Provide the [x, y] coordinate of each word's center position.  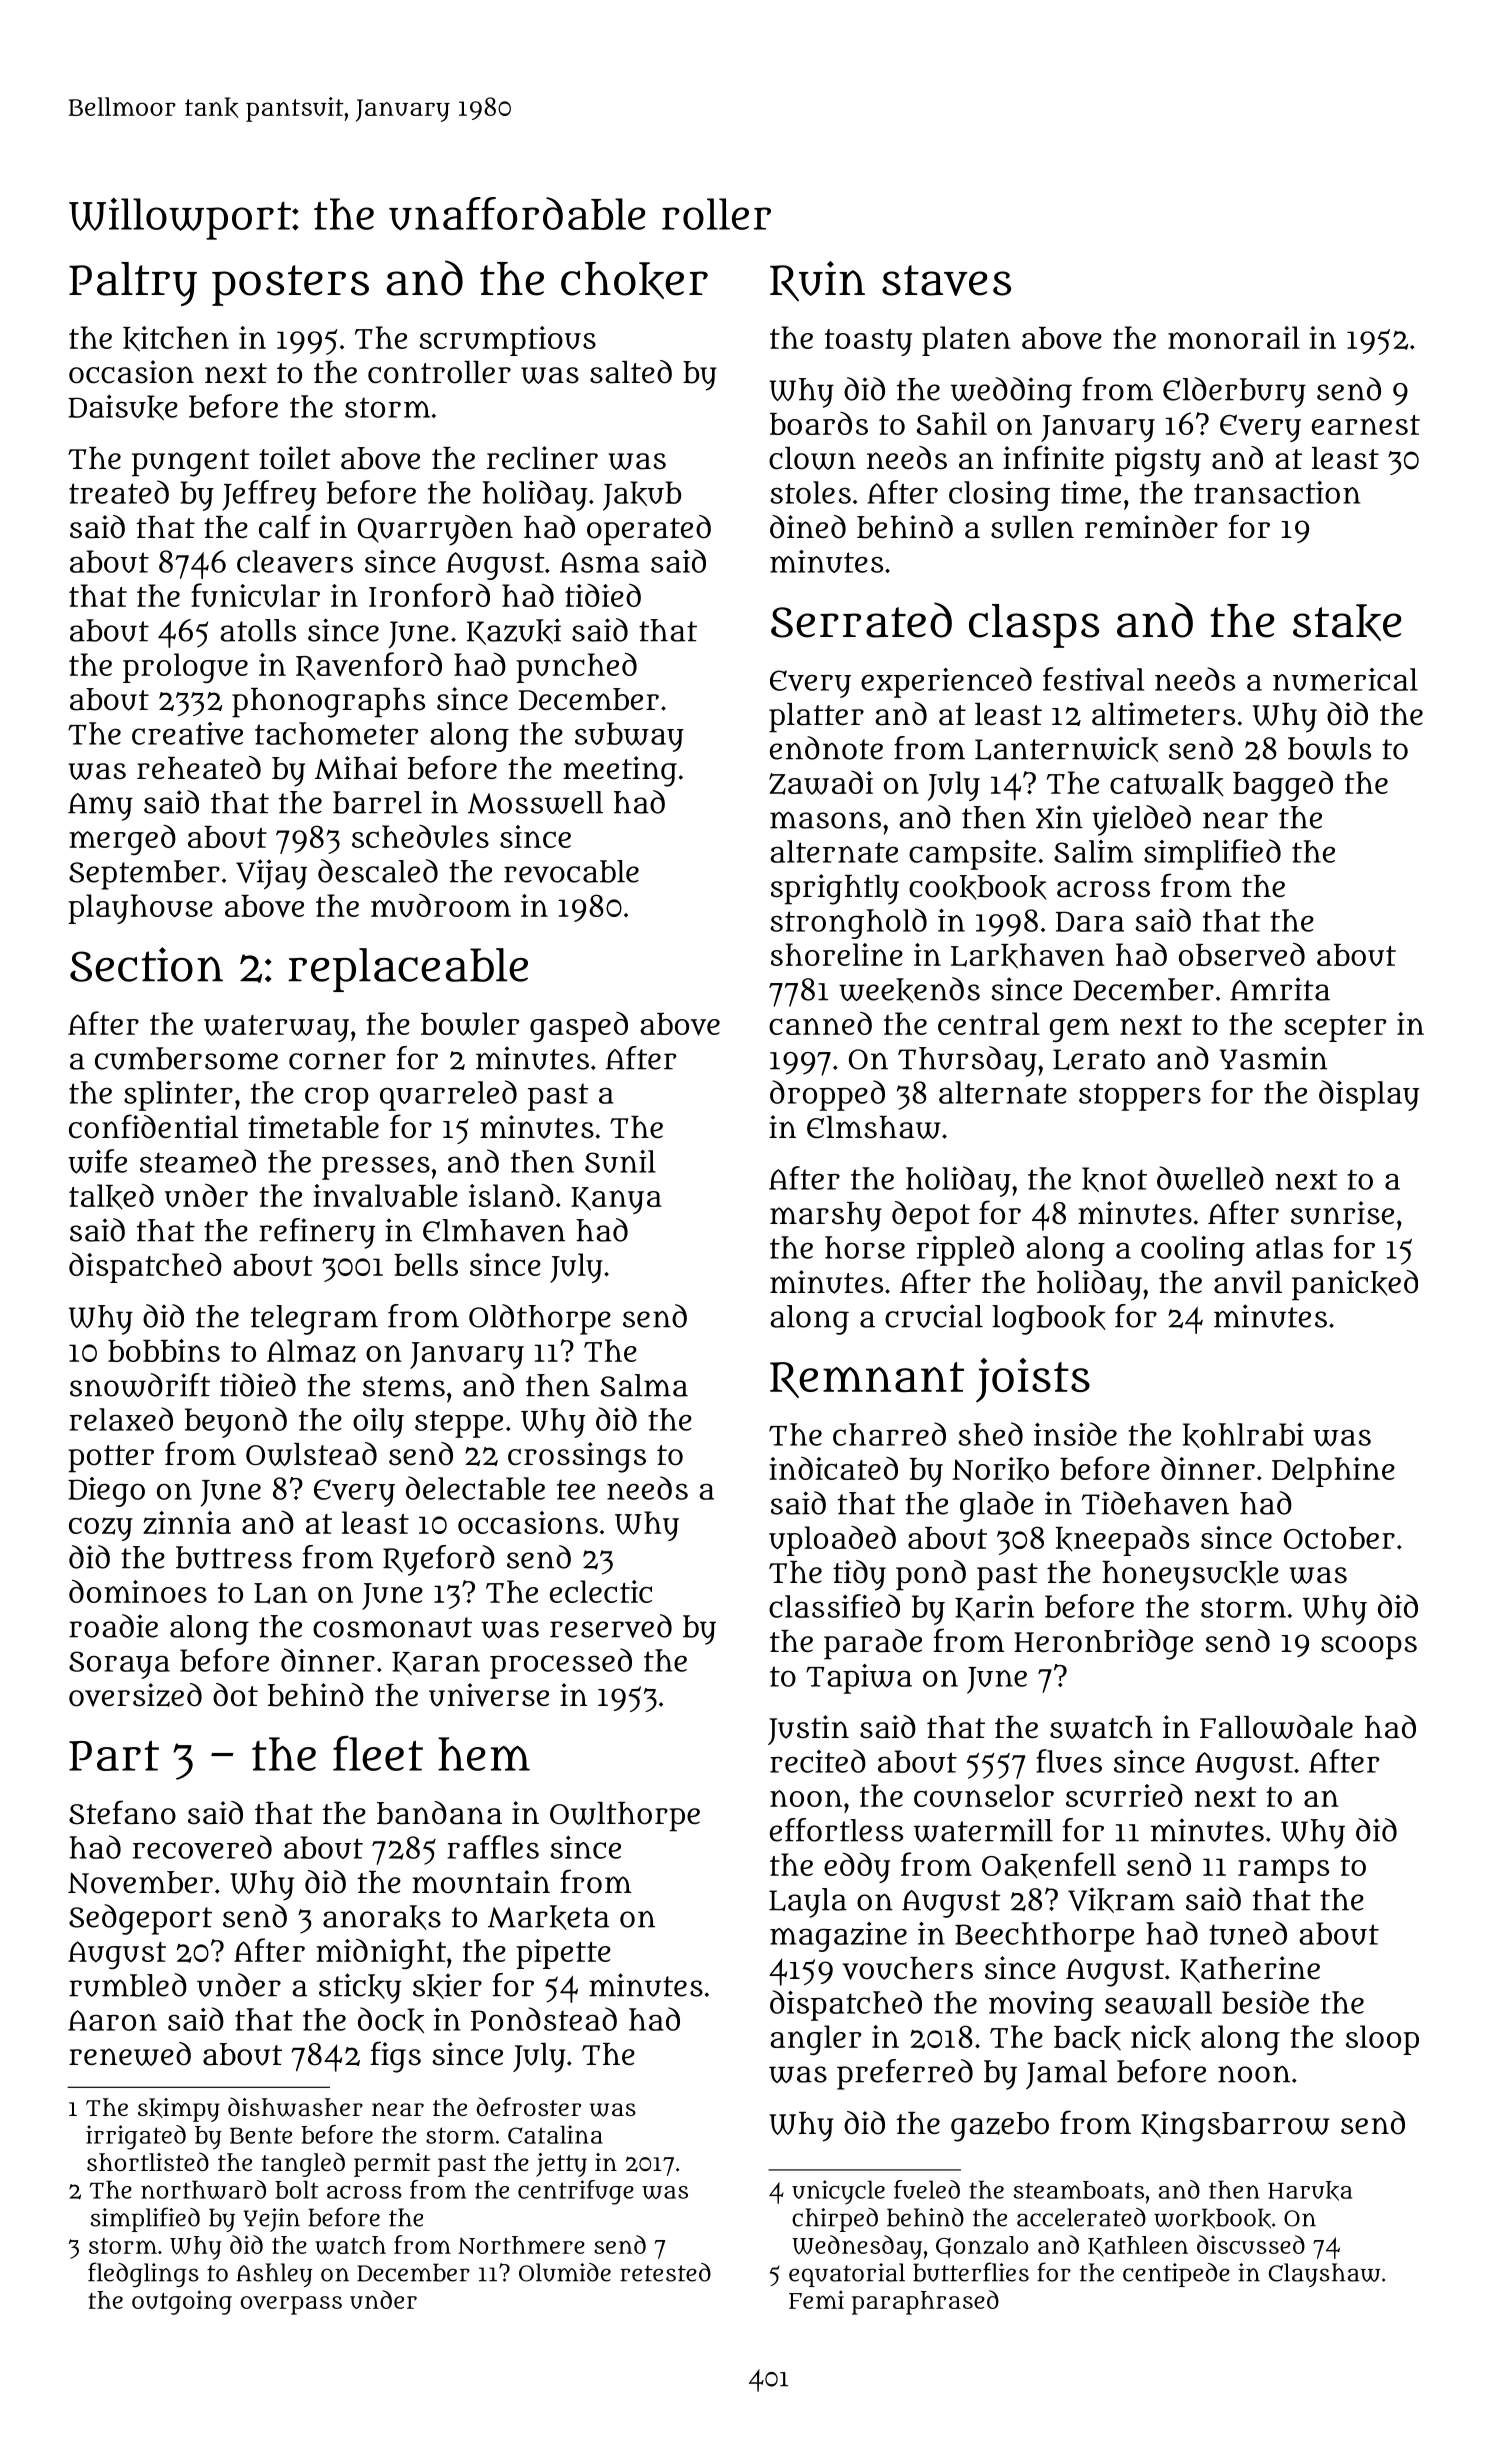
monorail [1234, 337]
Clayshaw [1325, 2275]
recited [818, 1761]
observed [1242, 954]
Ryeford [439, 1560]
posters [290, 285]
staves [946, 280]
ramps [1283, 1871]
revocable [571, 871]
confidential [153, 1126]
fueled [927, 2189]
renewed [130, 2054]
